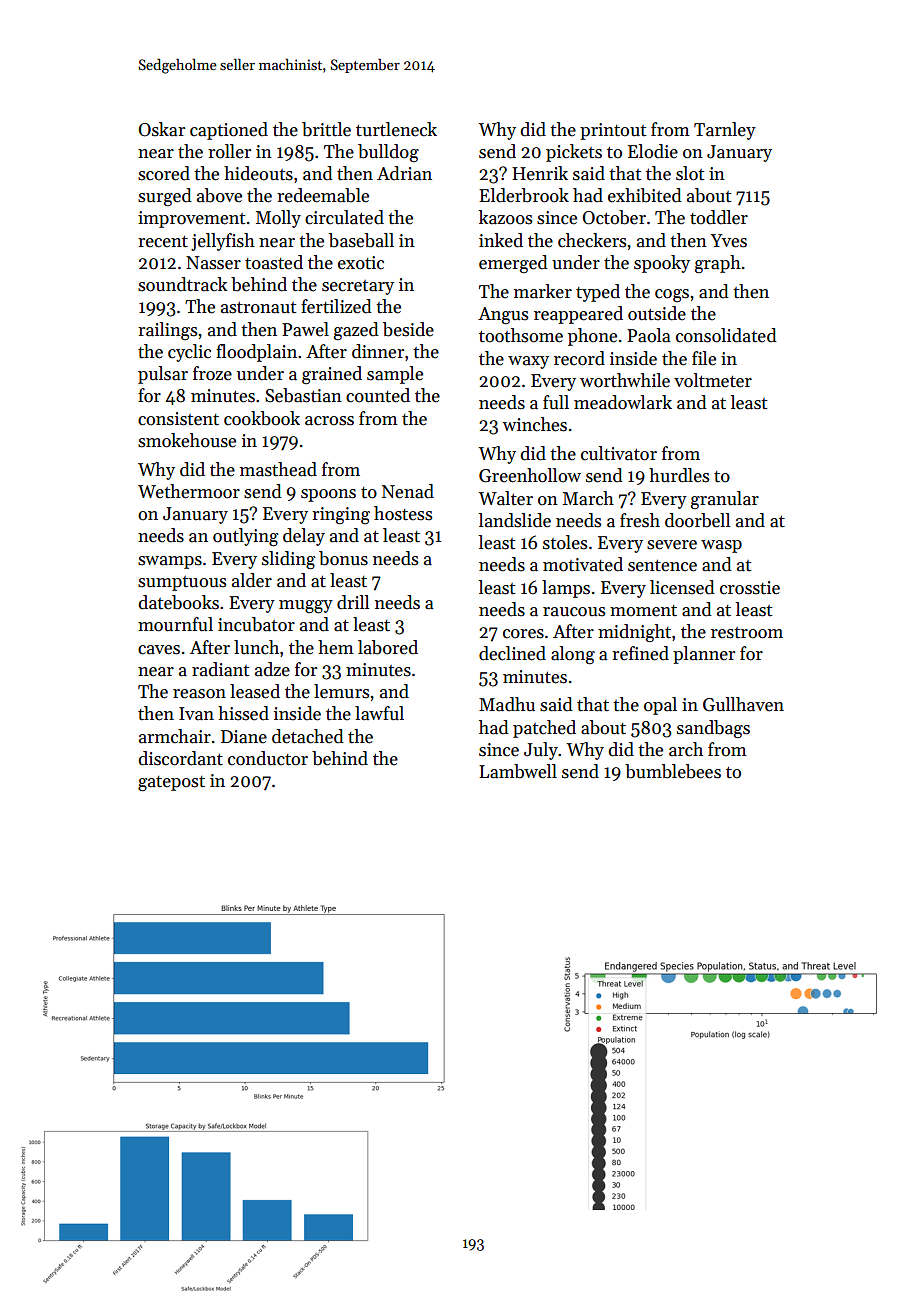 The width and height of the screenshot is (924, 1314). What do you see at coordinates (505, 217) in the screenshot?
I see `kazoos` at bounding box center [505, 217].
